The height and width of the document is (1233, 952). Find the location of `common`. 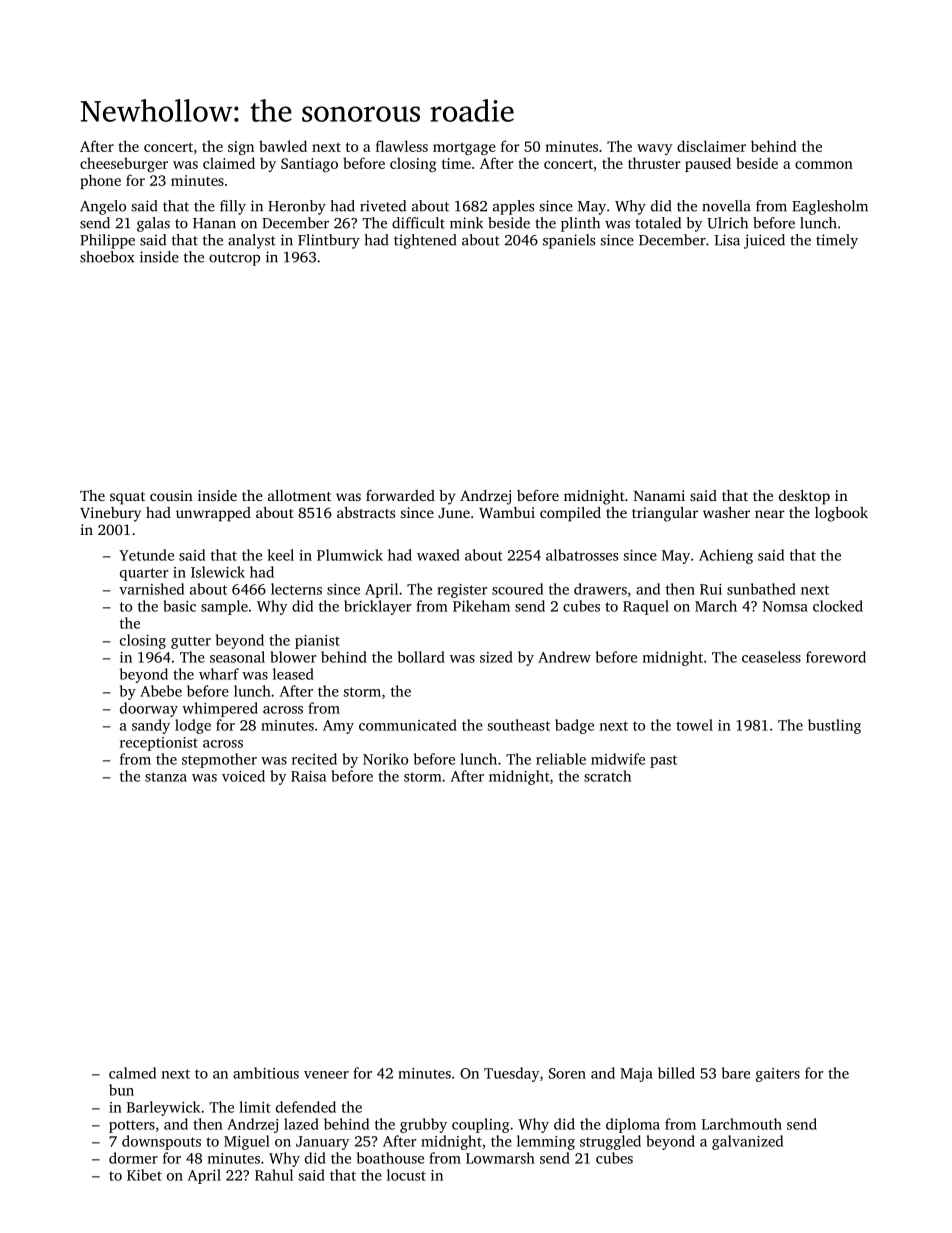

common is located at coordinates (824, 165).
